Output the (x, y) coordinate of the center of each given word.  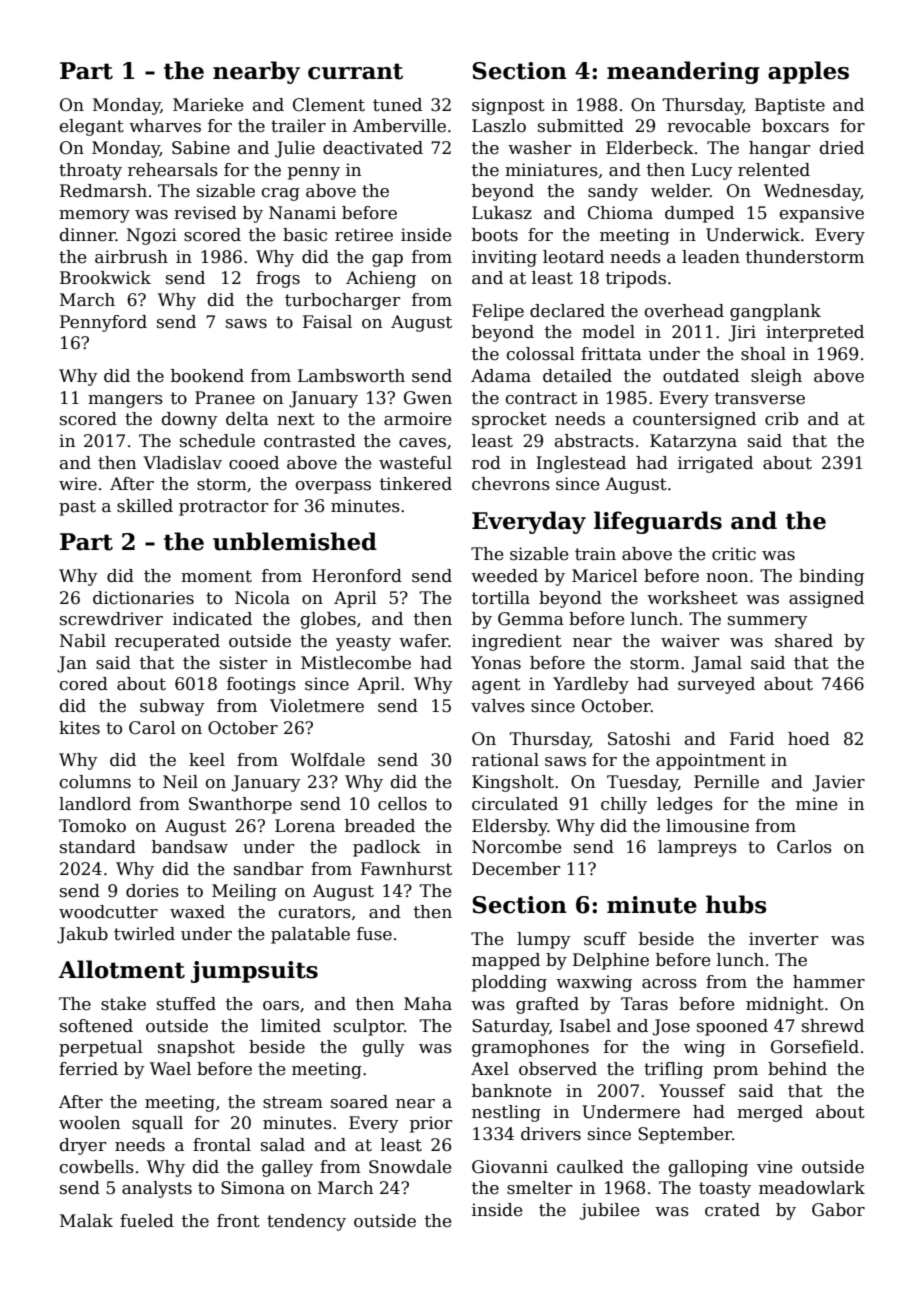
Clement (329, 105)
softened (96, 1026)
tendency (306, 1222)
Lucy (712, 171)
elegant (92, 127)
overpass (333, 487)
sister (244, 663)
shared (804, 641)
